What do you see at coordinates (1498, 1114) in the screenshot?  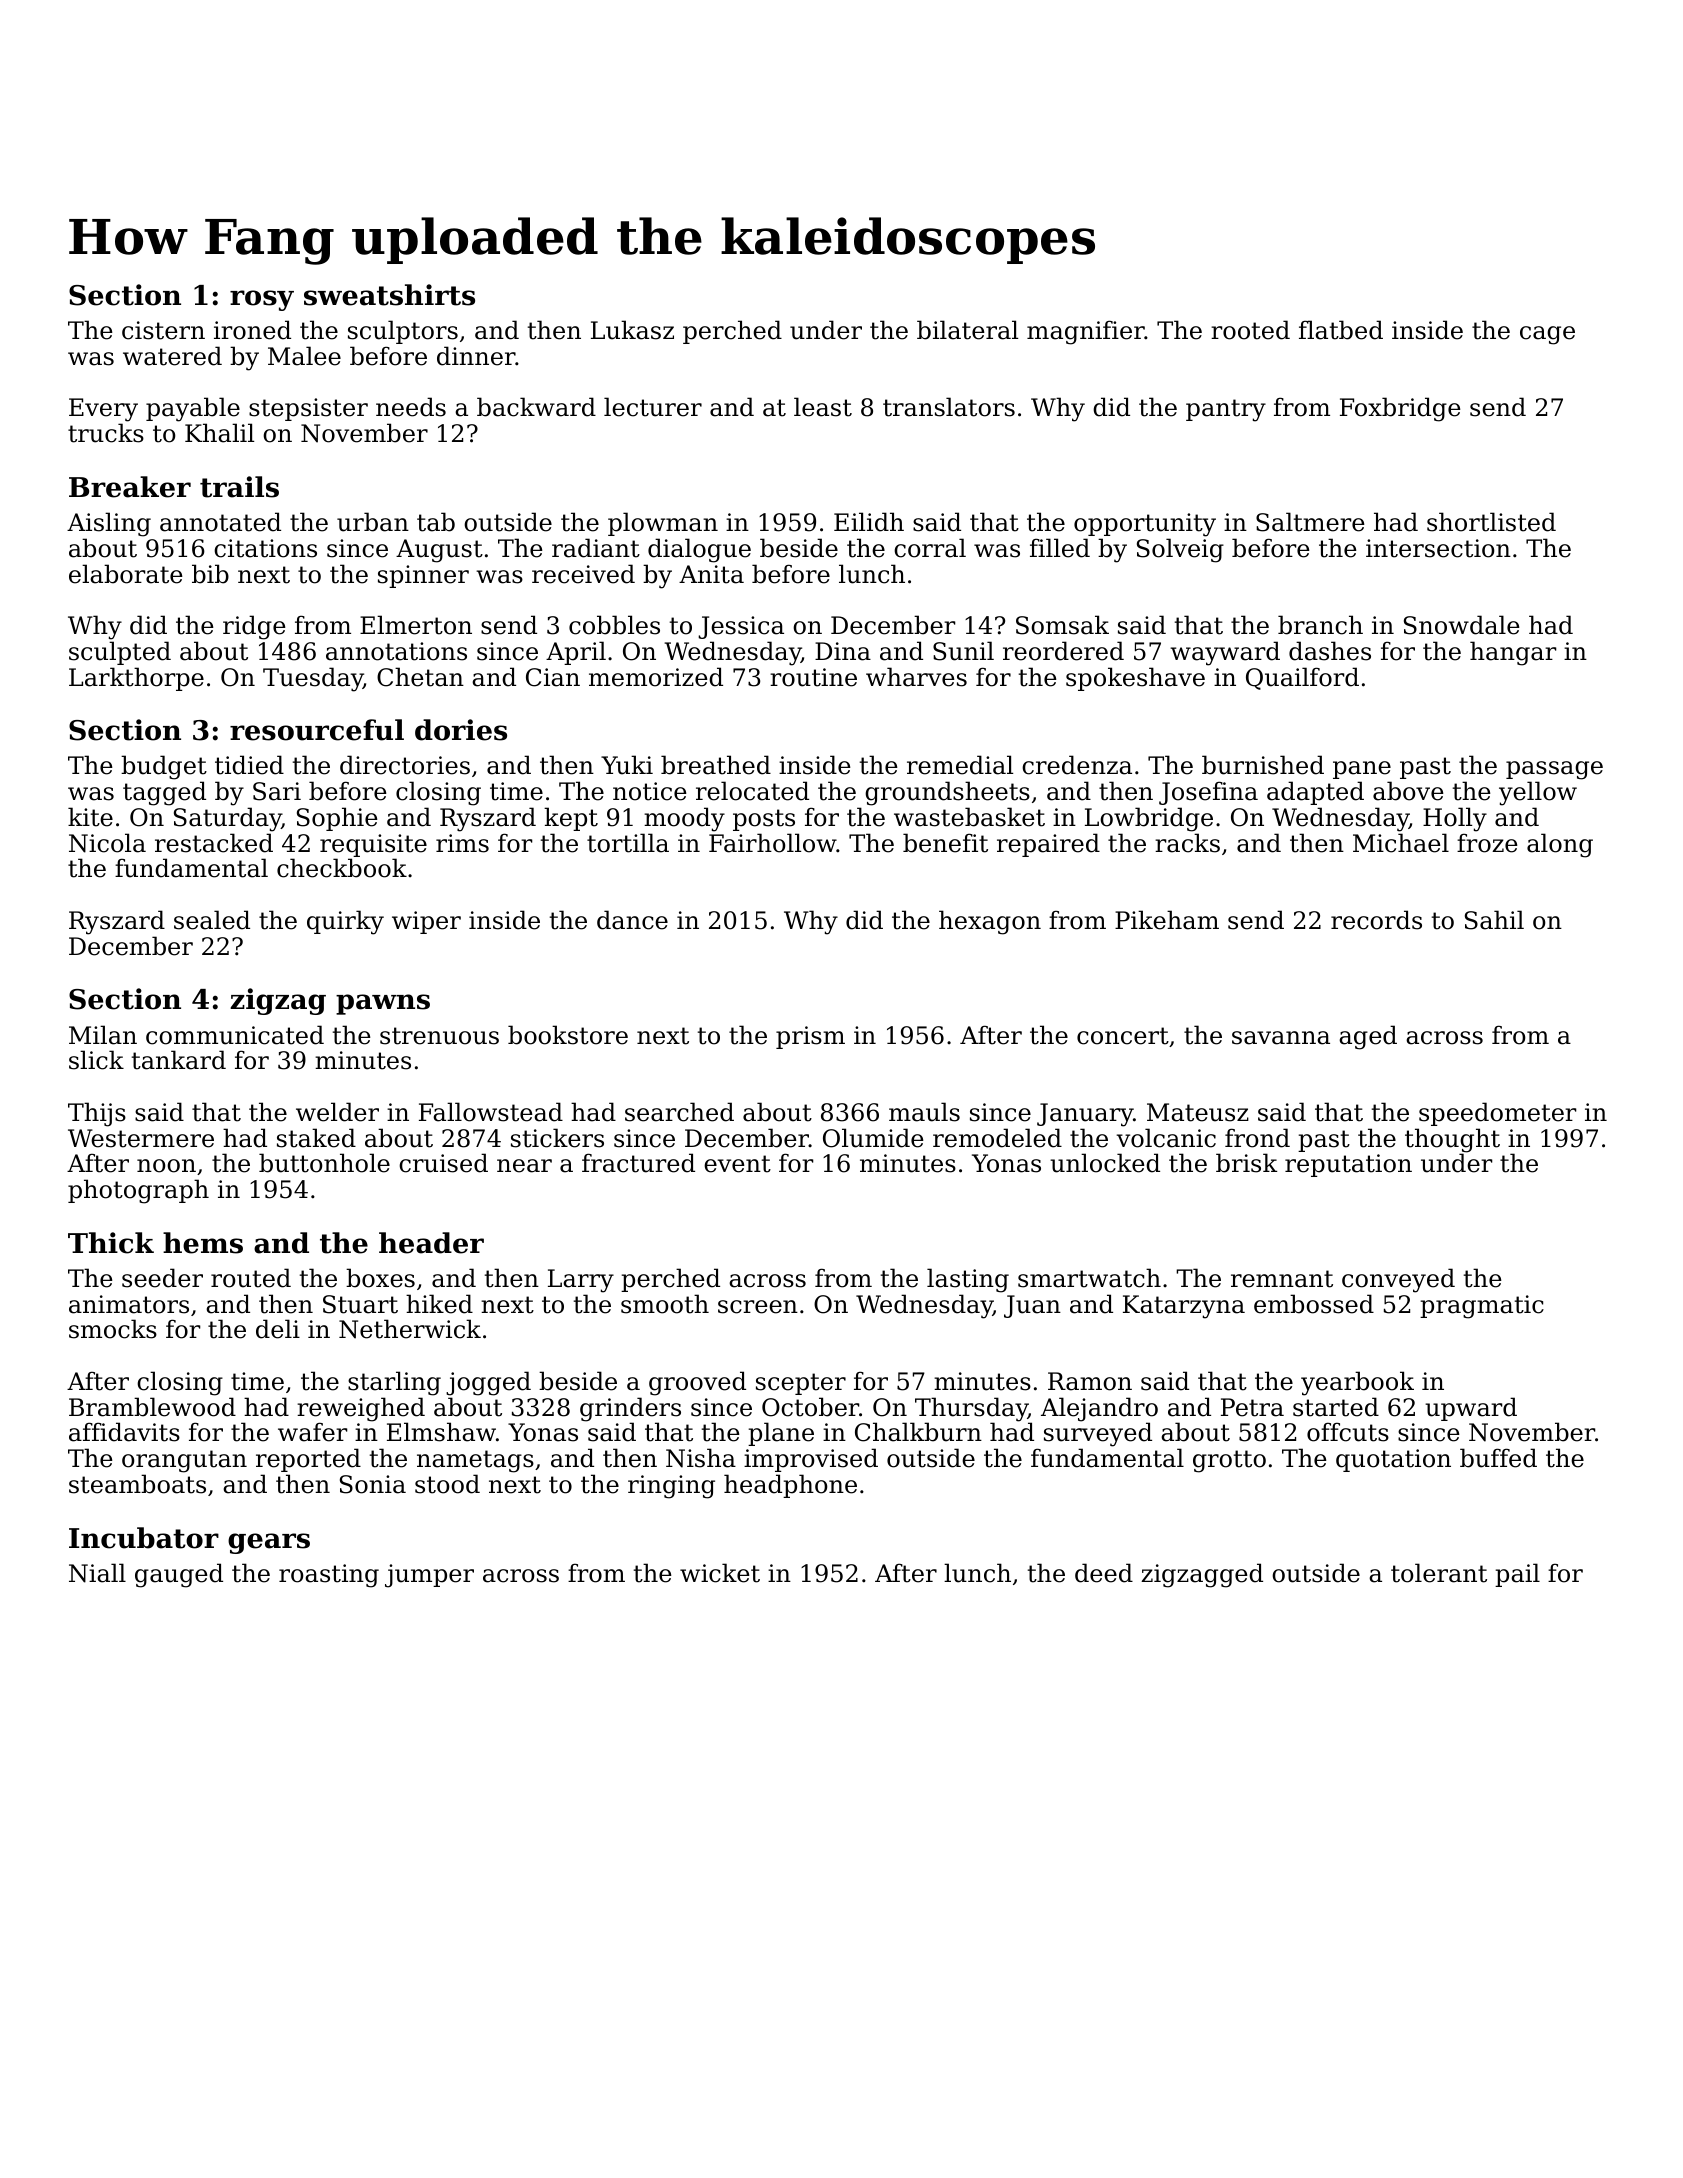 I see `speedometer` at bounding box center [1498, 1114].
